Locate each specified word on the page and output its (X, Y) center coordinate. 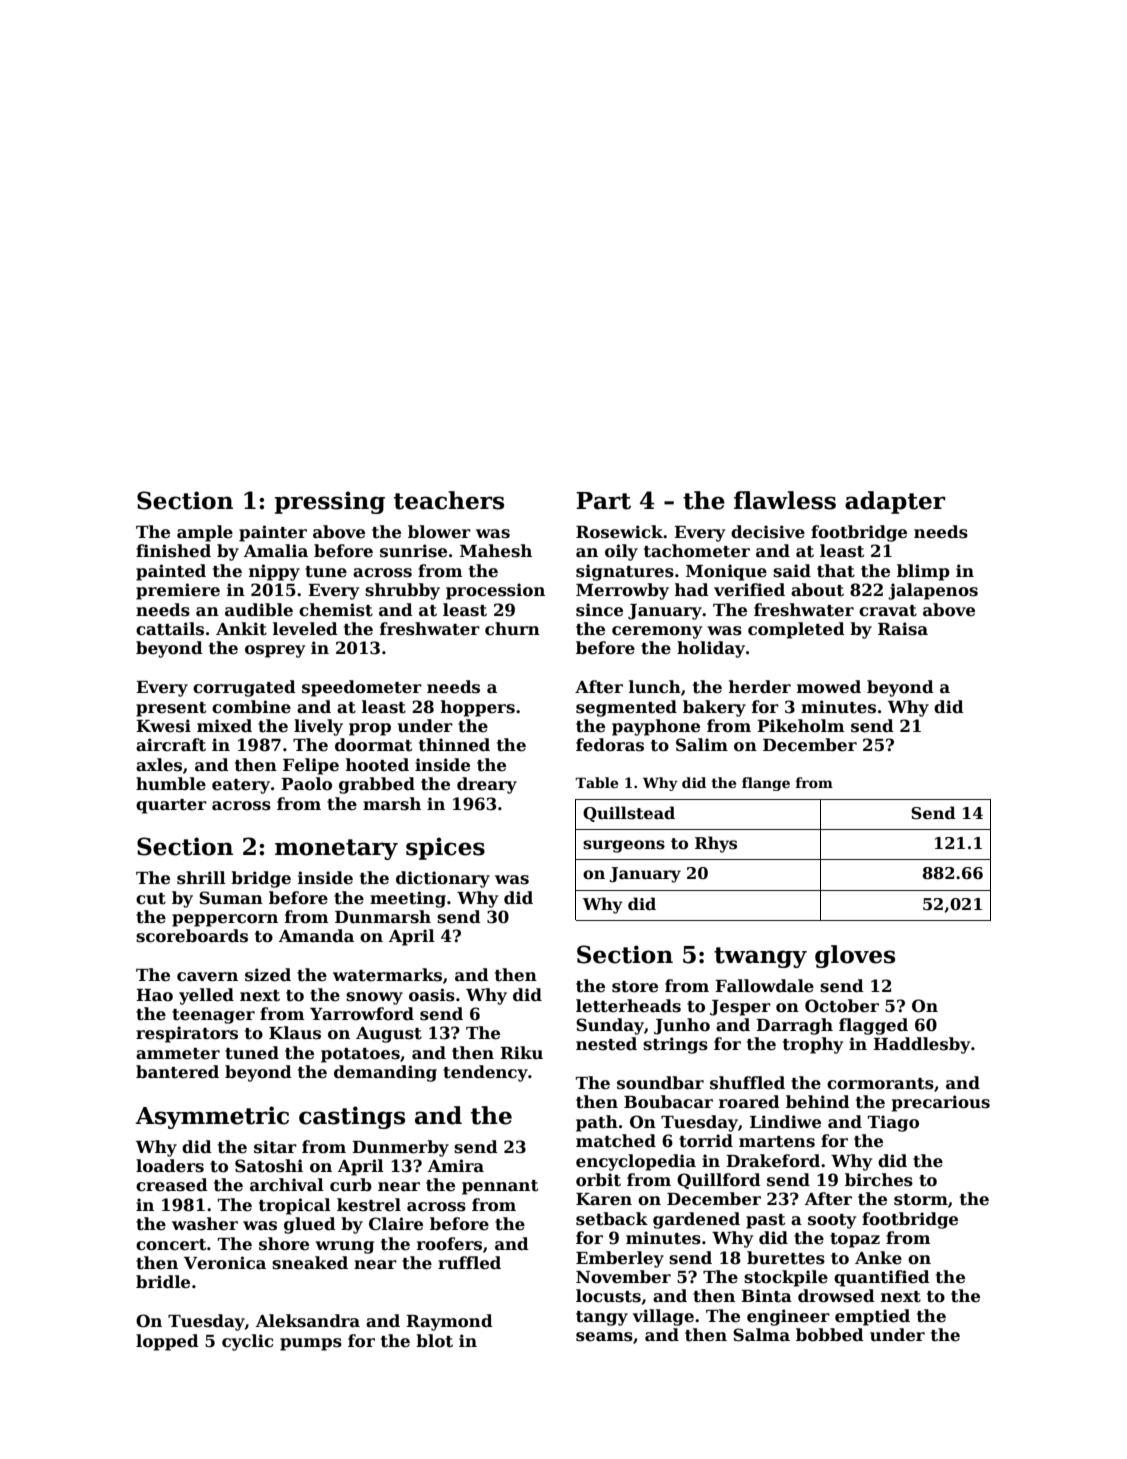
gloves (855, 956)
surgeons (624, 846)
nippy (274, 572)
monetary (336, 849)
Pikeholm (801, 726)
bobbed (830, 1335)
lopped (167, 1342)
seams (604, 1337)
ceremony (657, 632)
